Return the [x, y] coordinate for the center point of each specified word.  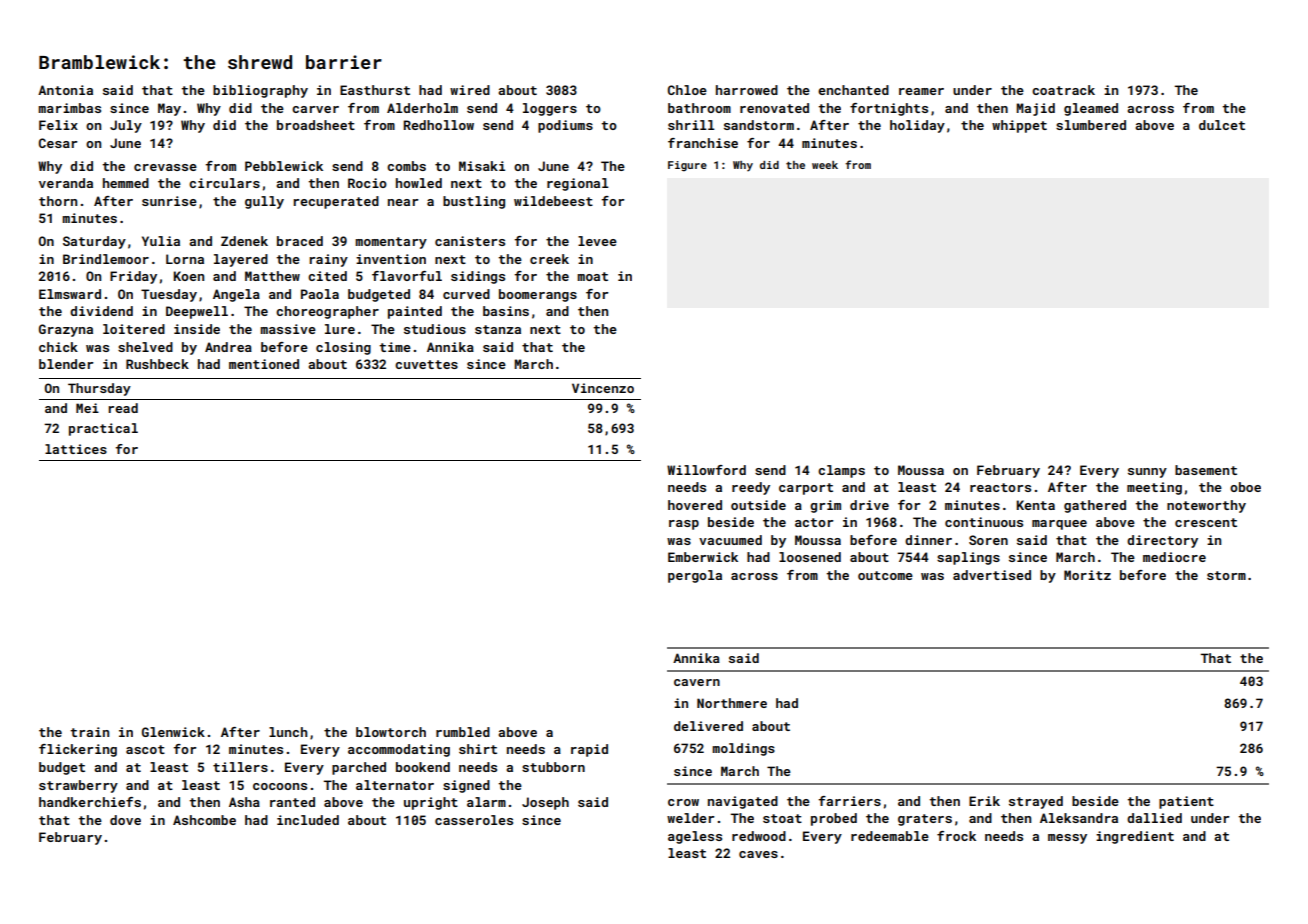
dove [125, 820]
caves [758, 854]
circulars [224, 183]
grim [825, 506]
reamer [921, 91]
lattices [76, 449]
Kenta [1035, 505]
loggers [550, 109]
